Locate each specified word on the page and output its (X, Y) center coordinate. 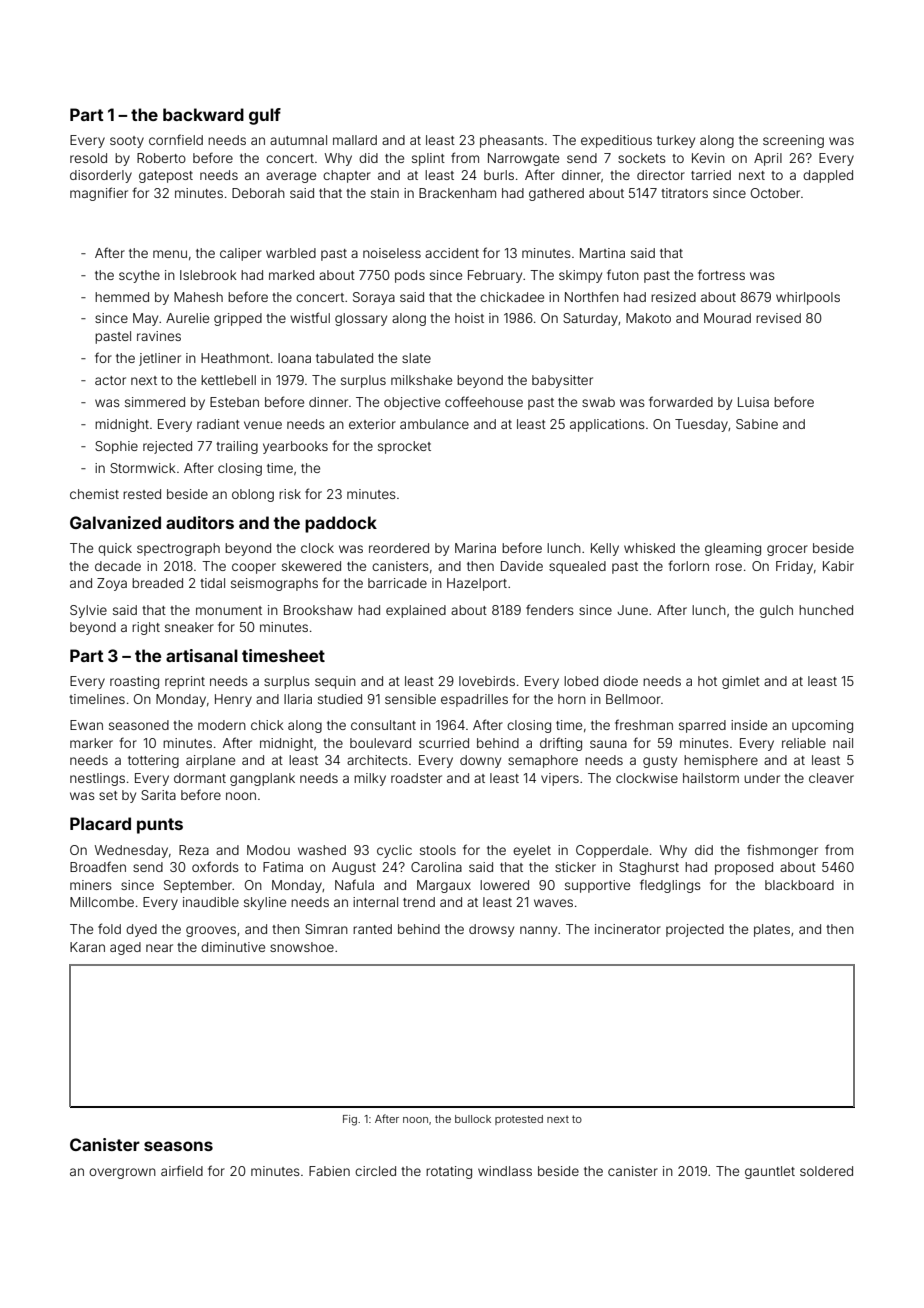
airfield (182, 1170)
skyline (265, 903)
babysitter (562, 381)
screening (793, 141)
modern (222, 725)
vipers (560, 779)
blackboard (799, 885)
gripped (238, 319)
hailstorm (711, 778)
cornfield (176, 139)
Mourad (727, 318)
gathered (556, 194)
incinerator (628, 929)
